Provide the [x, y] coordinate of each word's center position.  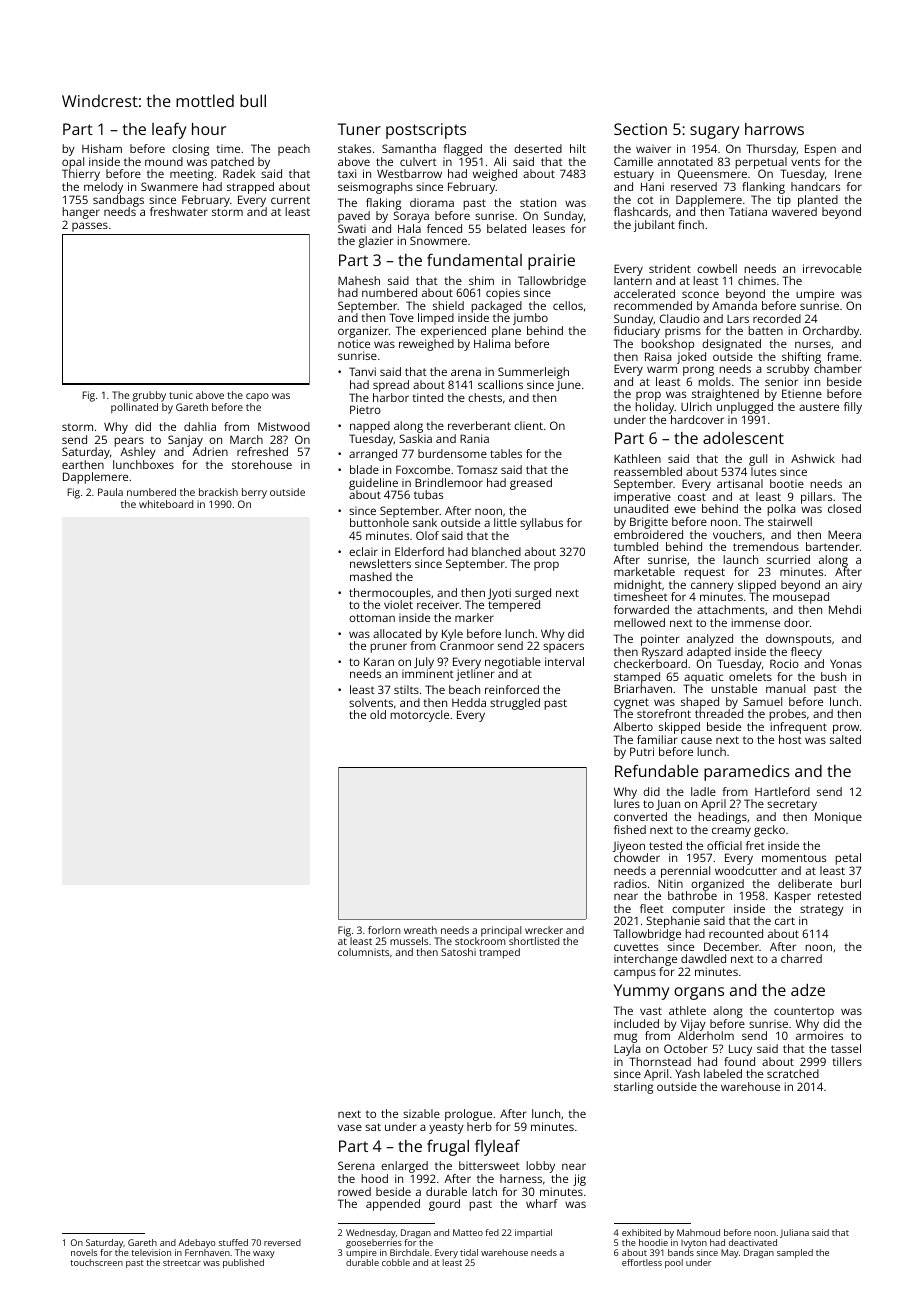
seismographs [375, 188]
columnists [363, 952]
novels [84, 1252]
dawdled [703, 958]
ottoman [372, 618]
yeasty [446, 1128]
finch [691, 224]
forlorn [384, 930]
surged [533, 594]
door [797, 622]
